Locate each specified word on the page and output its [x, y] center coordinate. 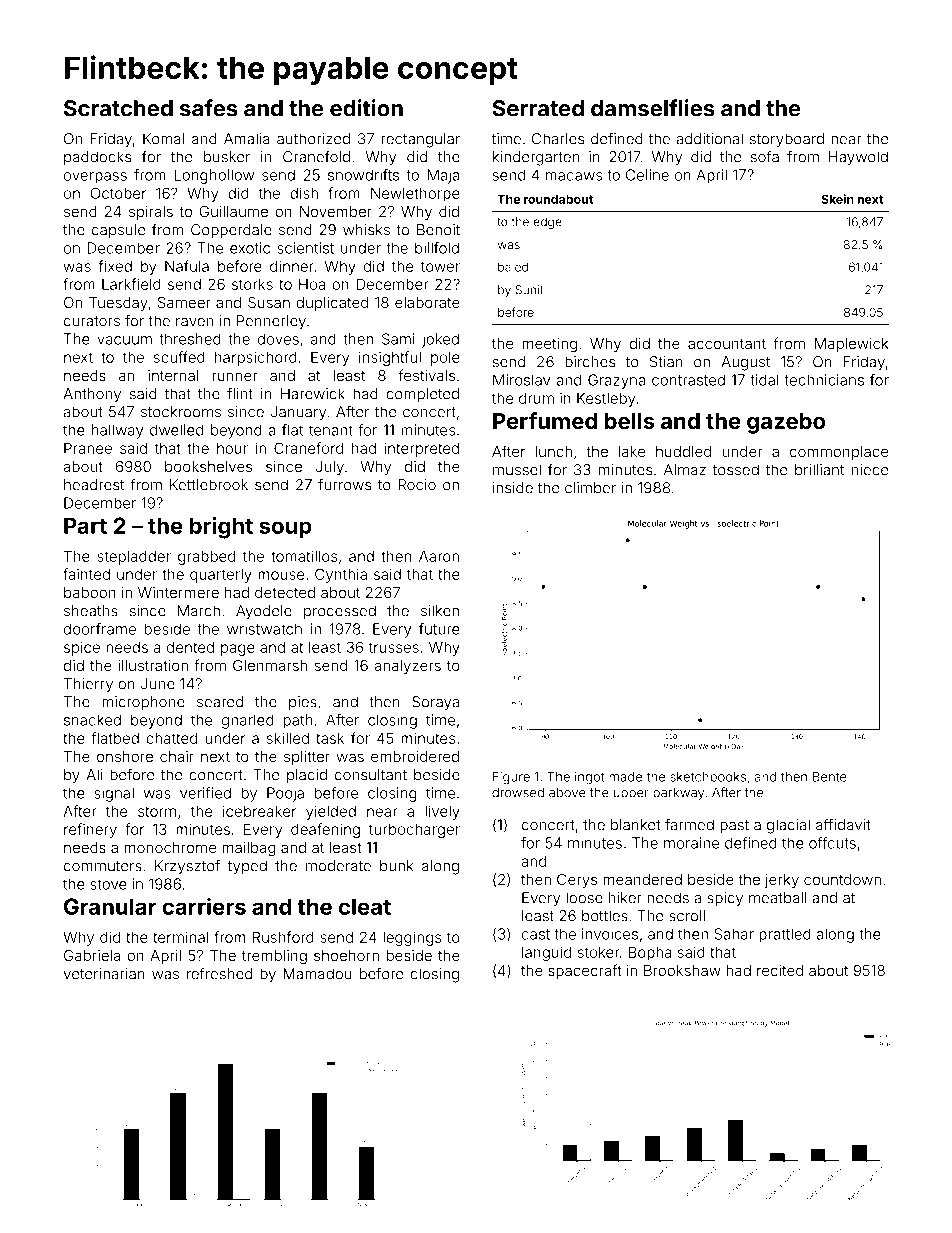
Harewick [313, 394]
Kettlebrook [209, 485]
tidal [764, 380]
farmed [689, 825]
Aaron [439, 556]
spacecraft [585, 971]
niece [870, 470]
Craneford [308, 448]
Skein [837, 199]
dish [304, 193]
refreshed [219, 973]
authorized [313, 139]
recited [780, 970]
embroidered [415, 756]
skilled [288, 738]
